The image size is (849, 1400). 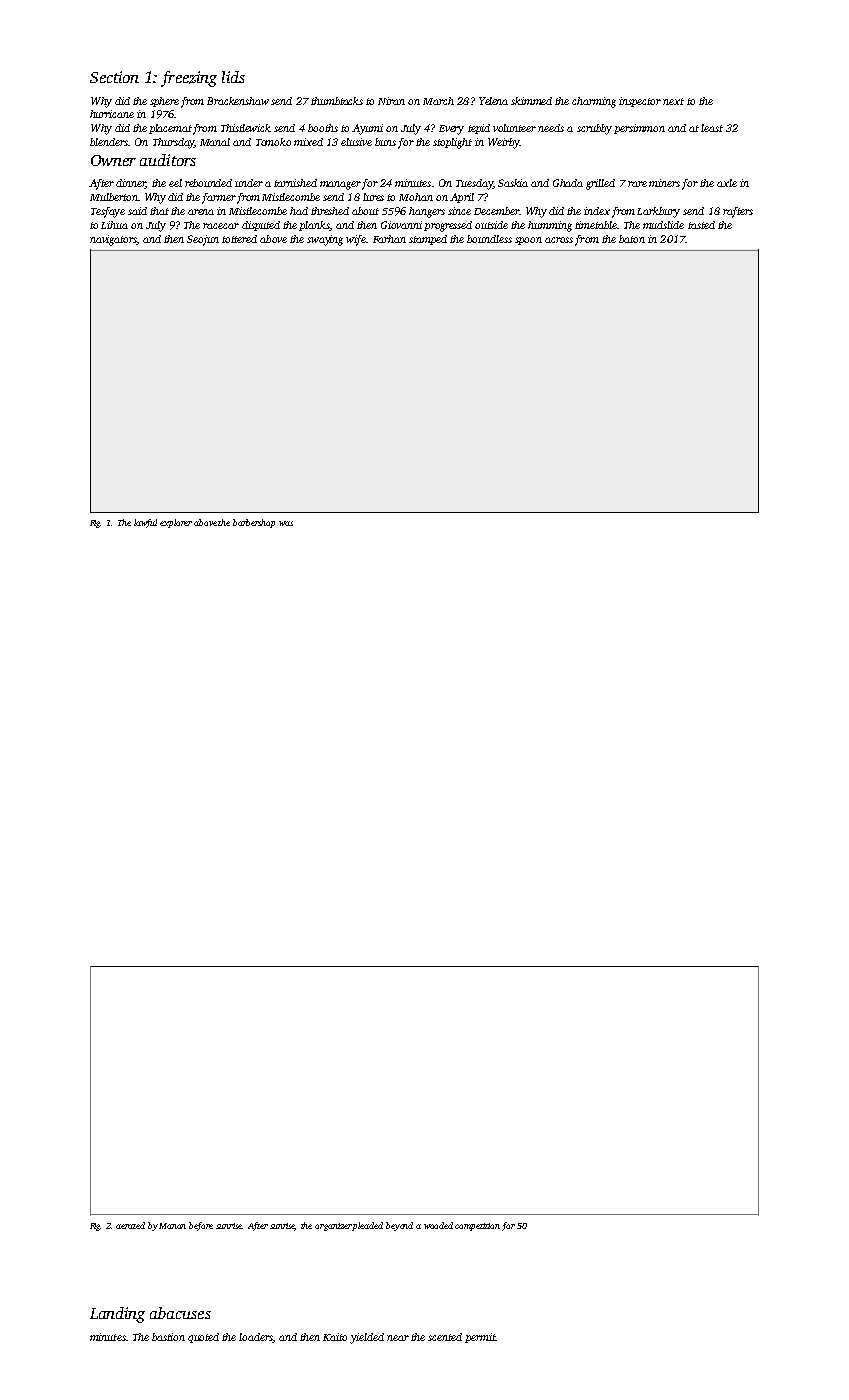 I want to click on scented, so click(x=445, y=1337).
